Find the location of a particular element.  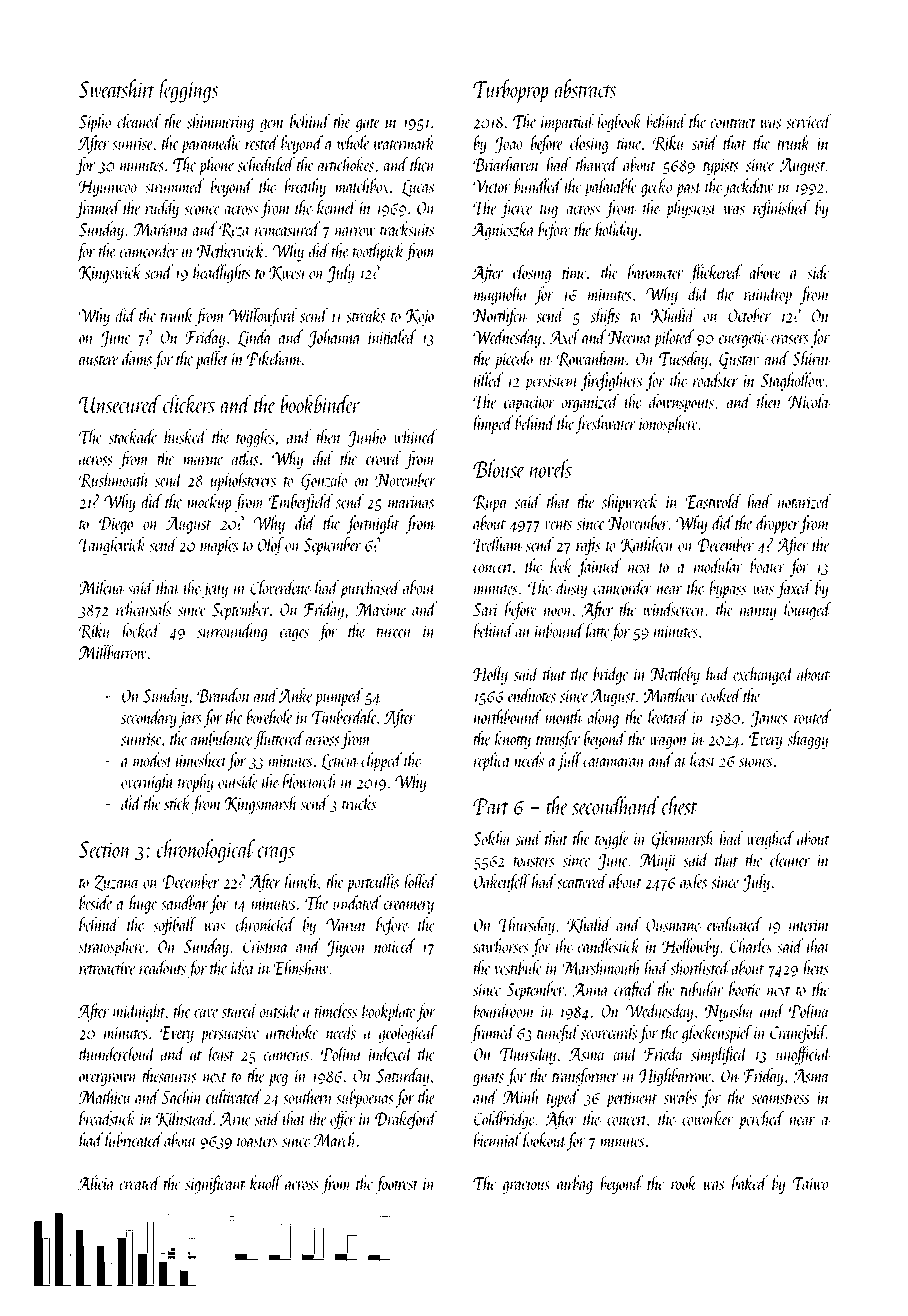

scattered is located at coordinates (582, 881).
